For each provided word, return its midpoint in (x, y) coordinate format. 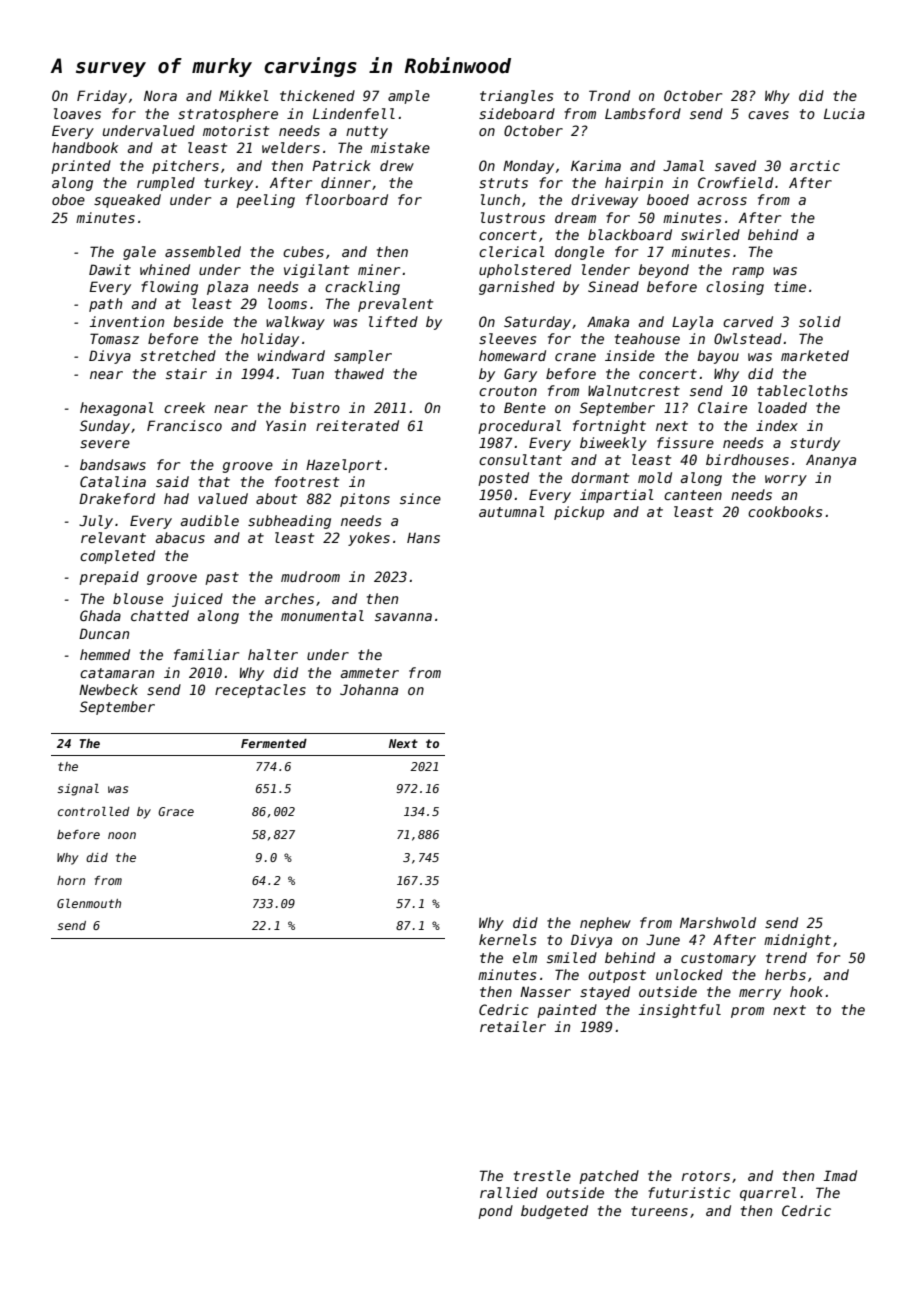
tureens (659, 1211)
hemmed (105, 654)
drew (397, 165)
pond (495, 1212)
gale (139, 253)
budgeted (554, 1212)
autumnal (512, 511)
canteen (693, 495)
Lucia (844, 113)
